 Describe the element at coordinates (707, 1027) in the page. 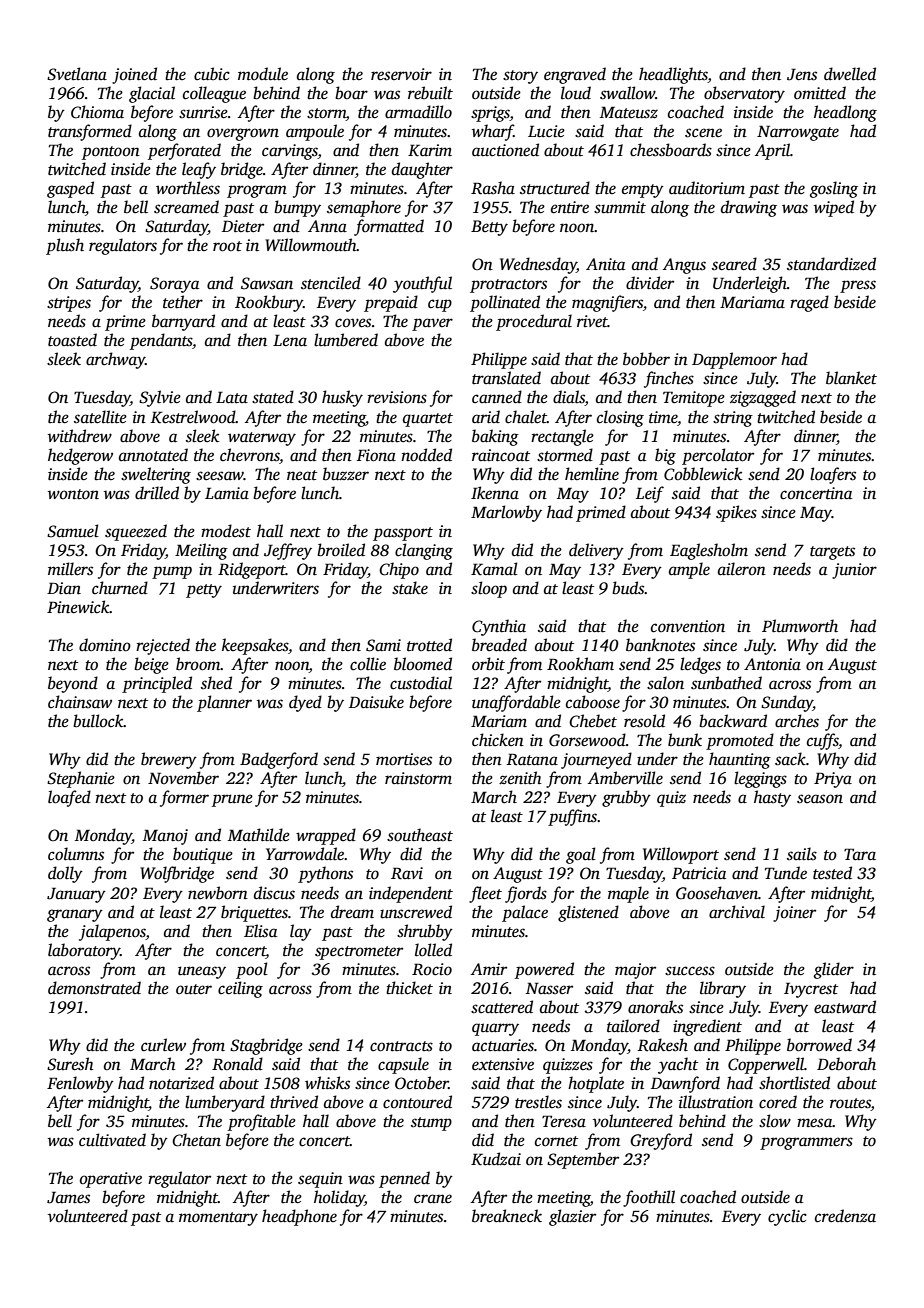

I see `ingredient` at that location.
